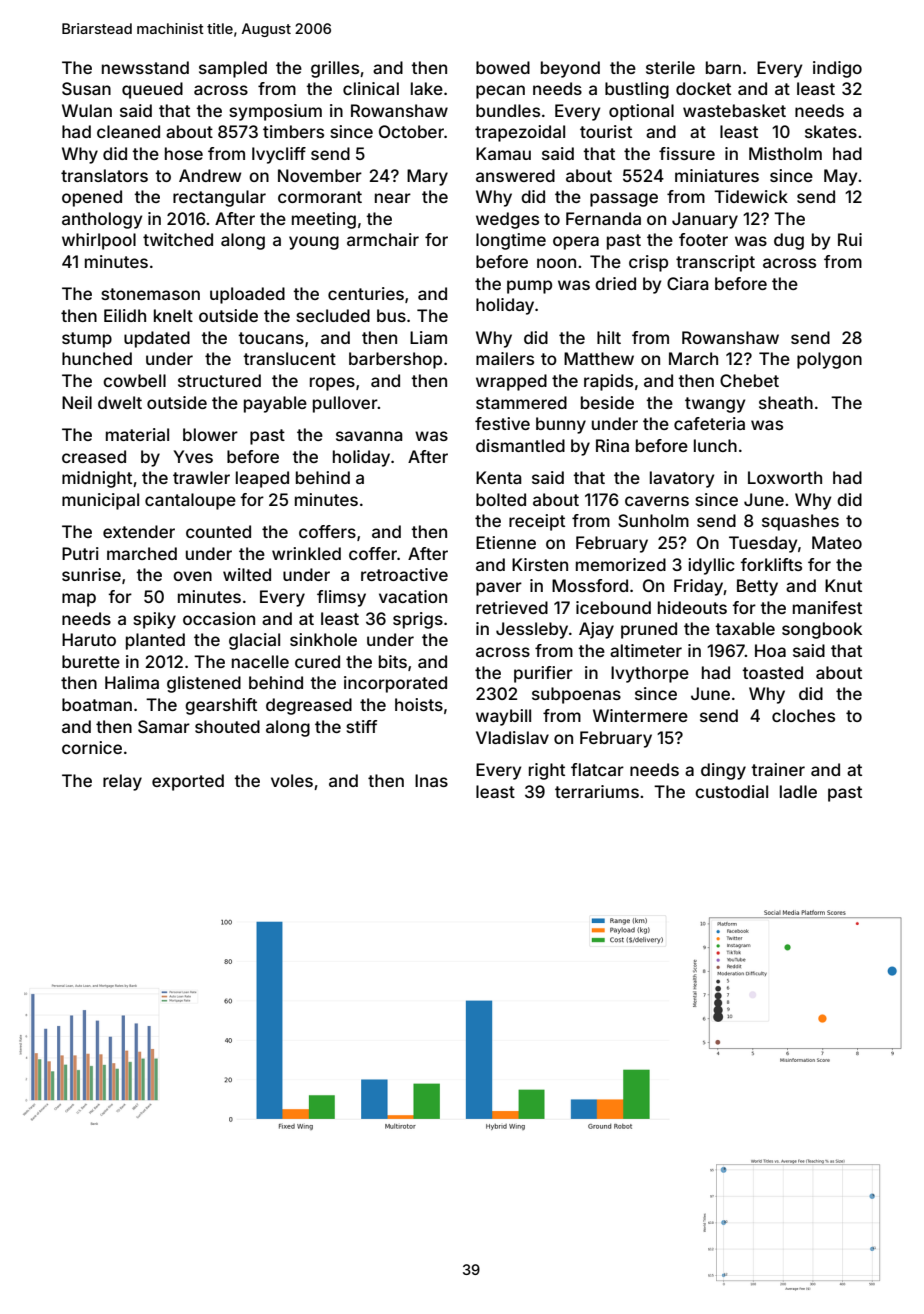  I want to click on grilles, so click(335, 69).
